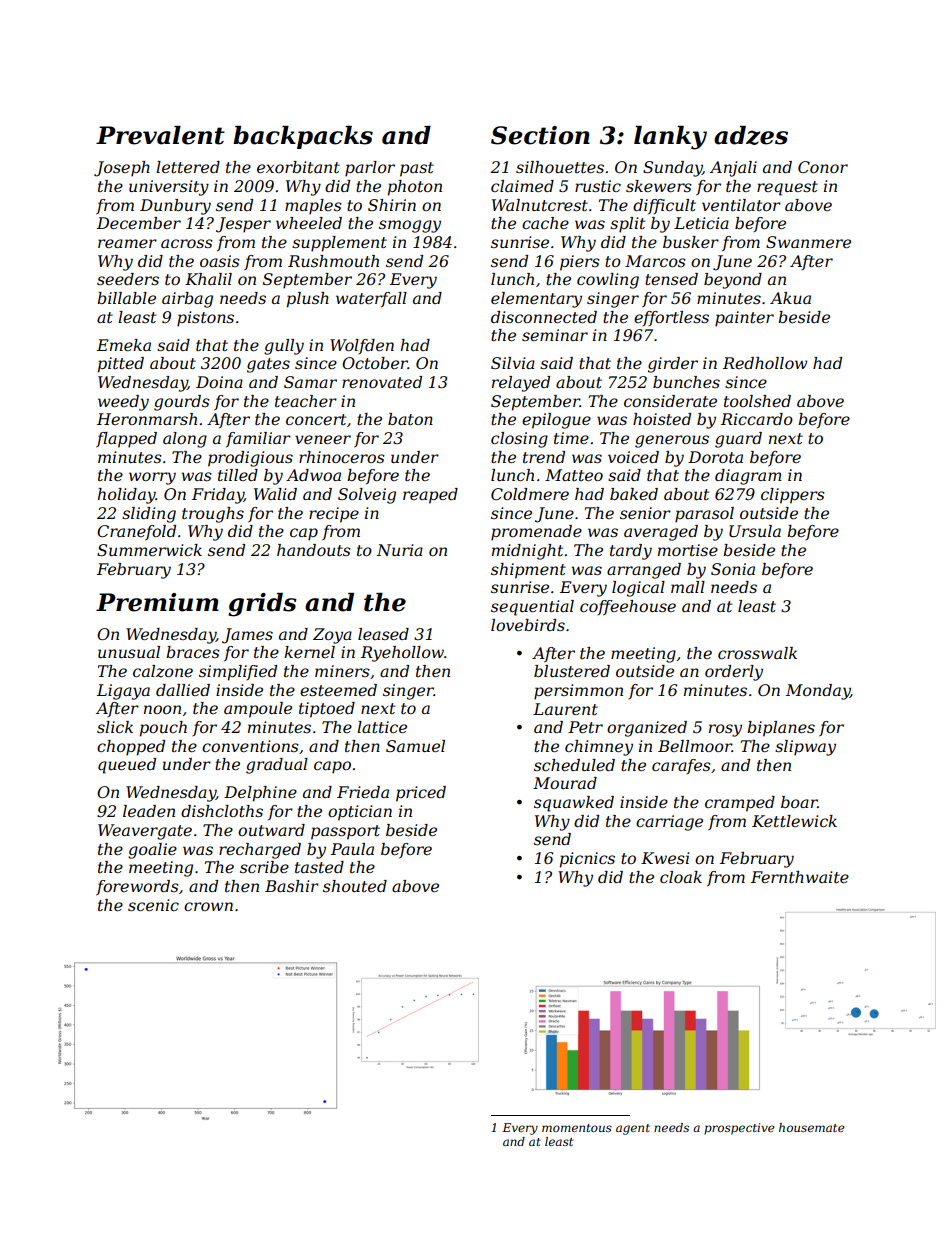 The width and height of the image is (952, 1233). I want to click on Swanmere, so click(808, 242).
